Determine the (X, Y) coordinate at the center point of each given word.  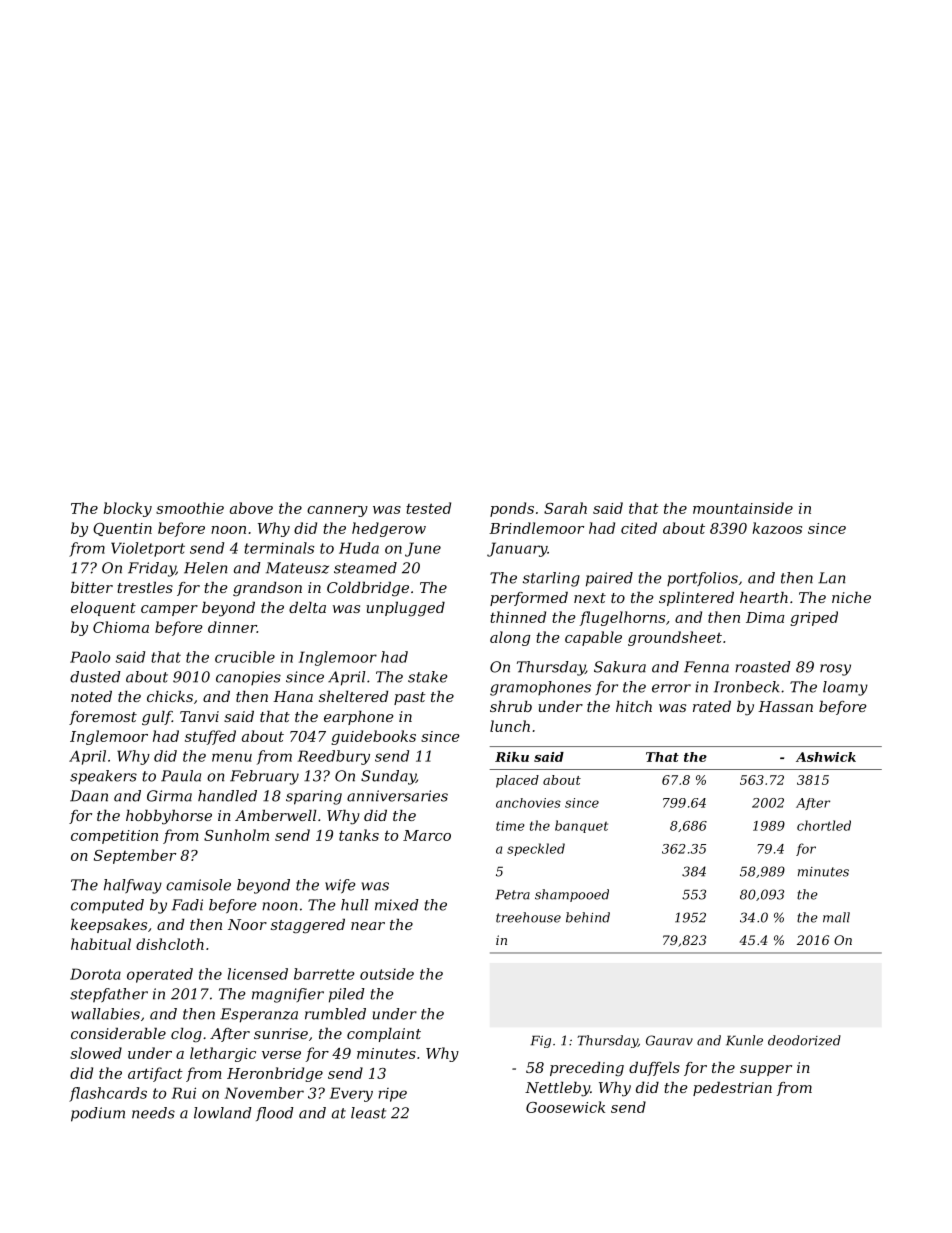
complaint (384, 1035)
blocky (128, 509)
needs (153, 1113)
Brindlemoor (536, 528)
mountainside (743, 508)
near (368, 926)
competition (114, 837)
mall (836, 917)
